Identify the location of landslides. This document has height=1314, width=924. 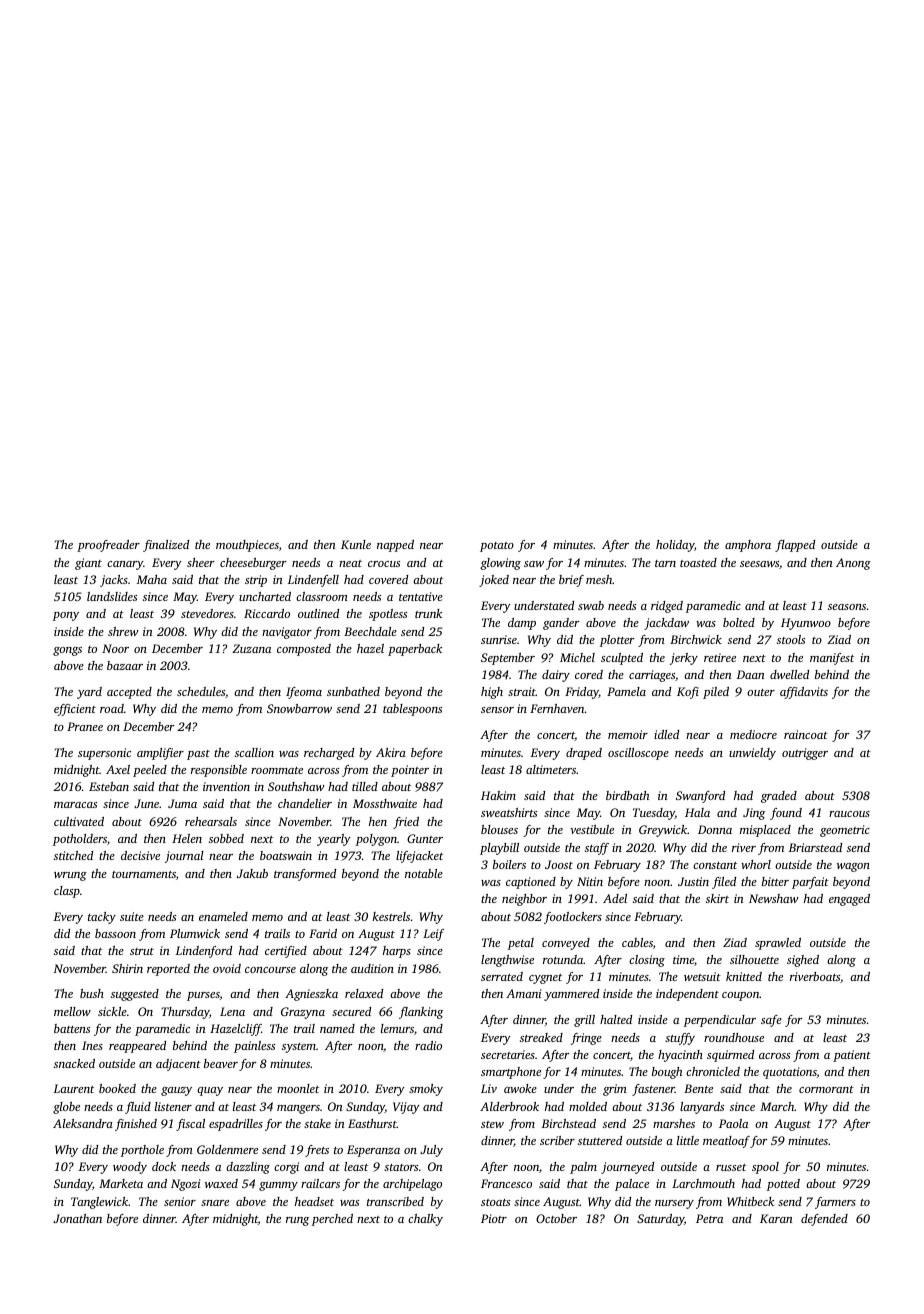
(112, 596).
